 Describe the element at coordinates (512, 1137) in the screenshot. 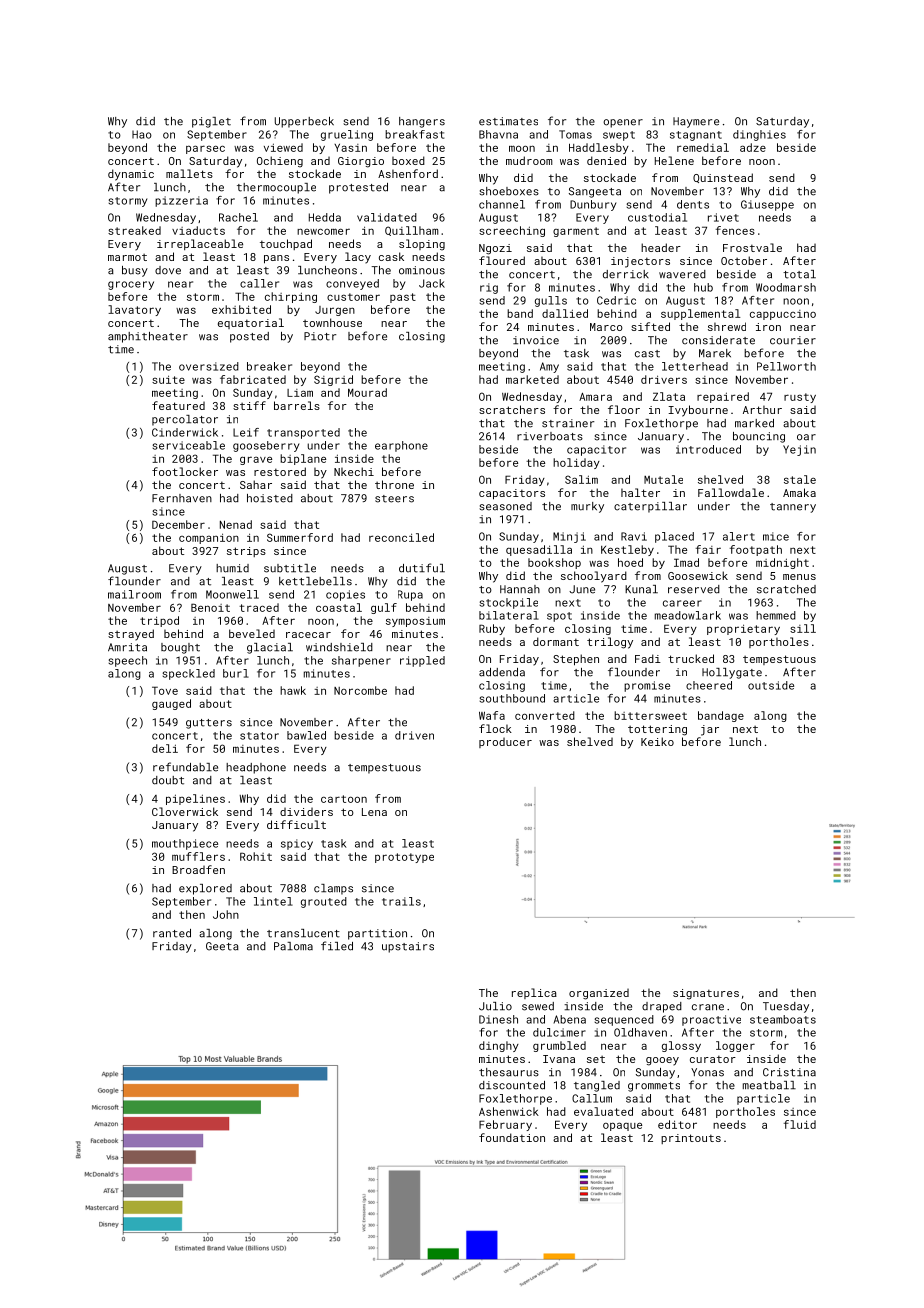

I see `foundation` at that location.
